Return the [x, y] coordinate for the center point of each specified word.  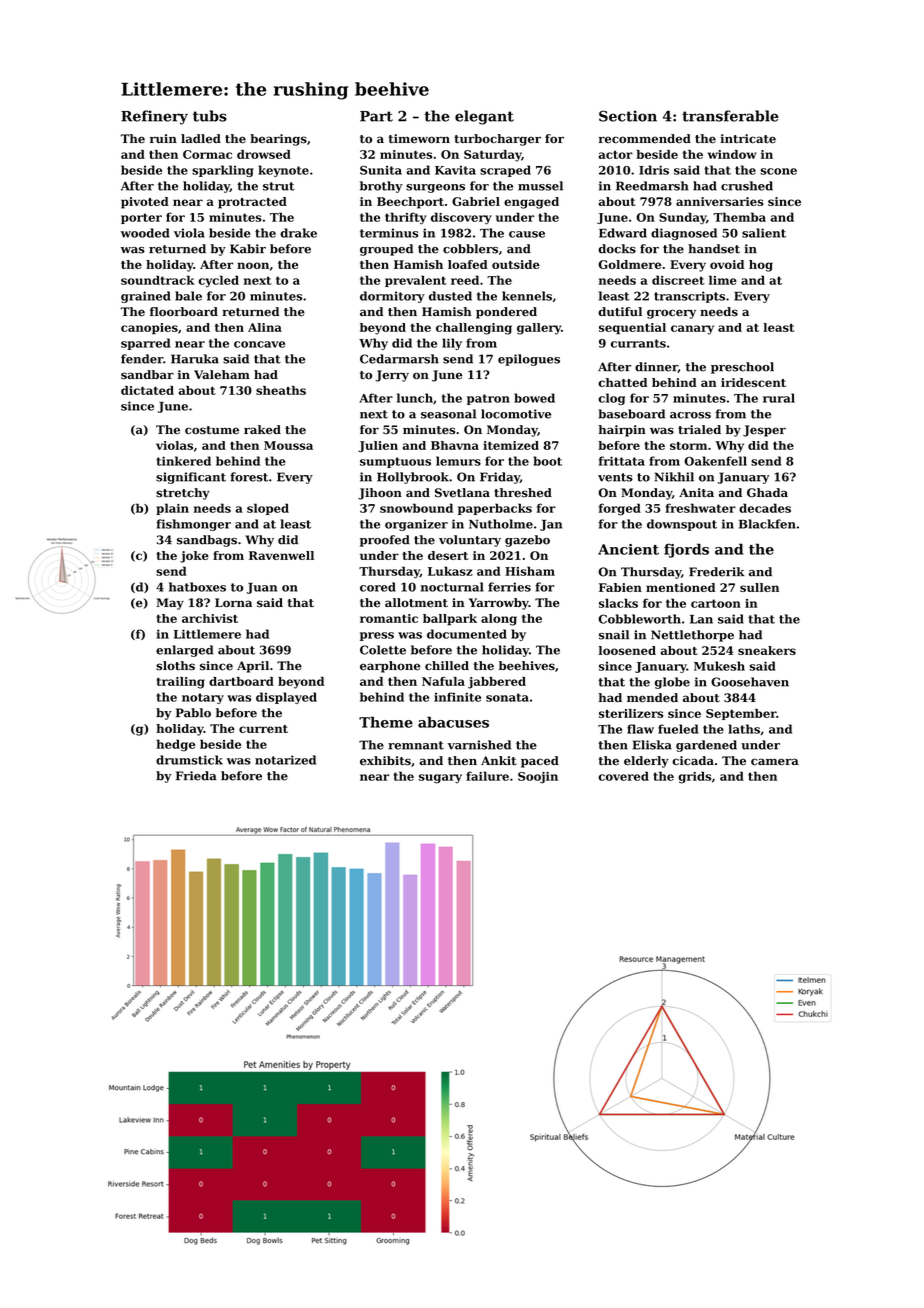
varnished [479, 745]
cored [378, 587]
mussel [540, 186]
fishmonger [193, 525]
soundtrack [158, 280]
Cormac [207, 154]
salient [764, 233]
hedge [175, 745]
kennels [527, 296]
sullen [759, 587]
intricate [748, 139]
